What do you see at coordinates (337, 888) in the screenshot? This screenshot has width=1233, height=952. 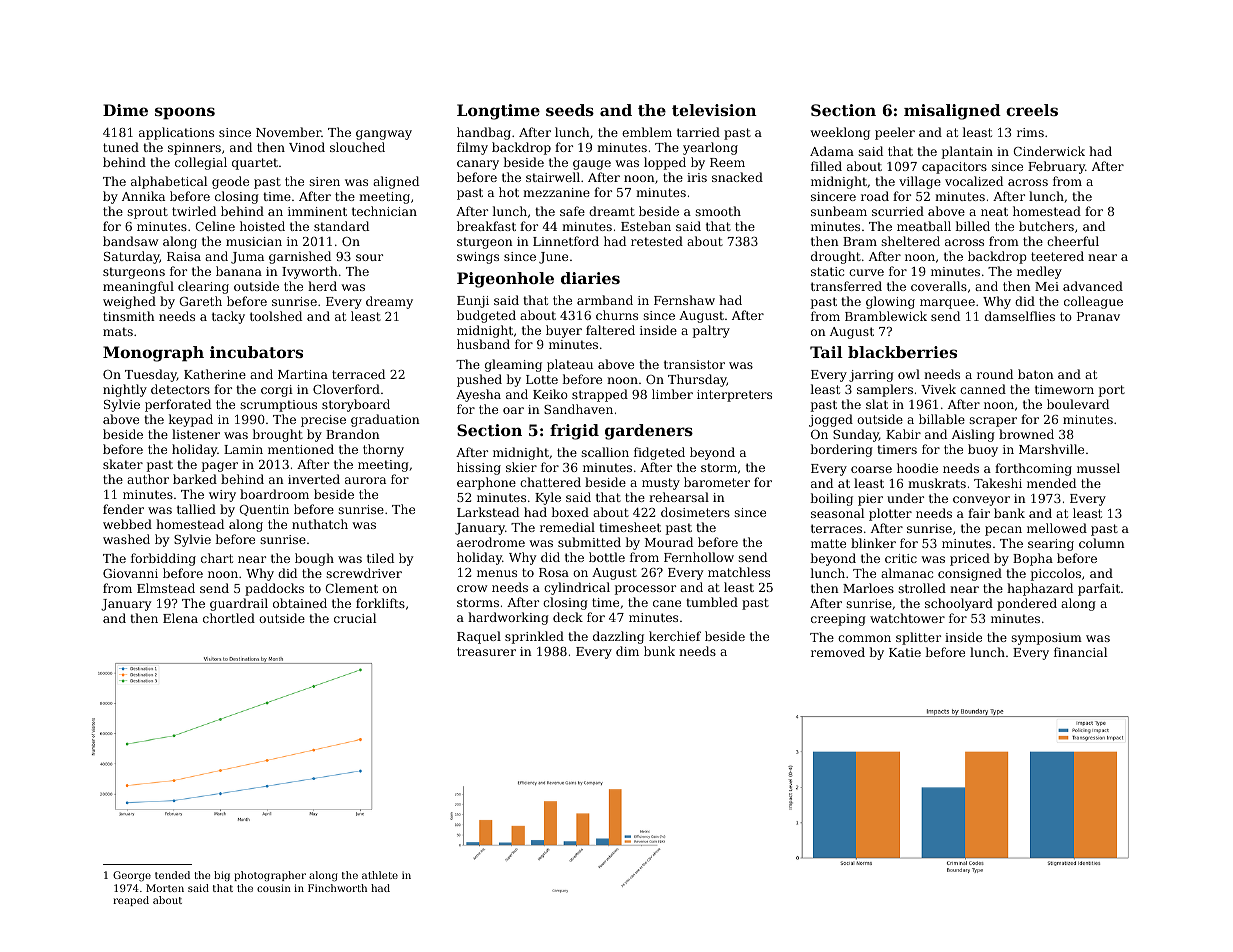 I see `Finchworth` at bounding box center [337, 888].
